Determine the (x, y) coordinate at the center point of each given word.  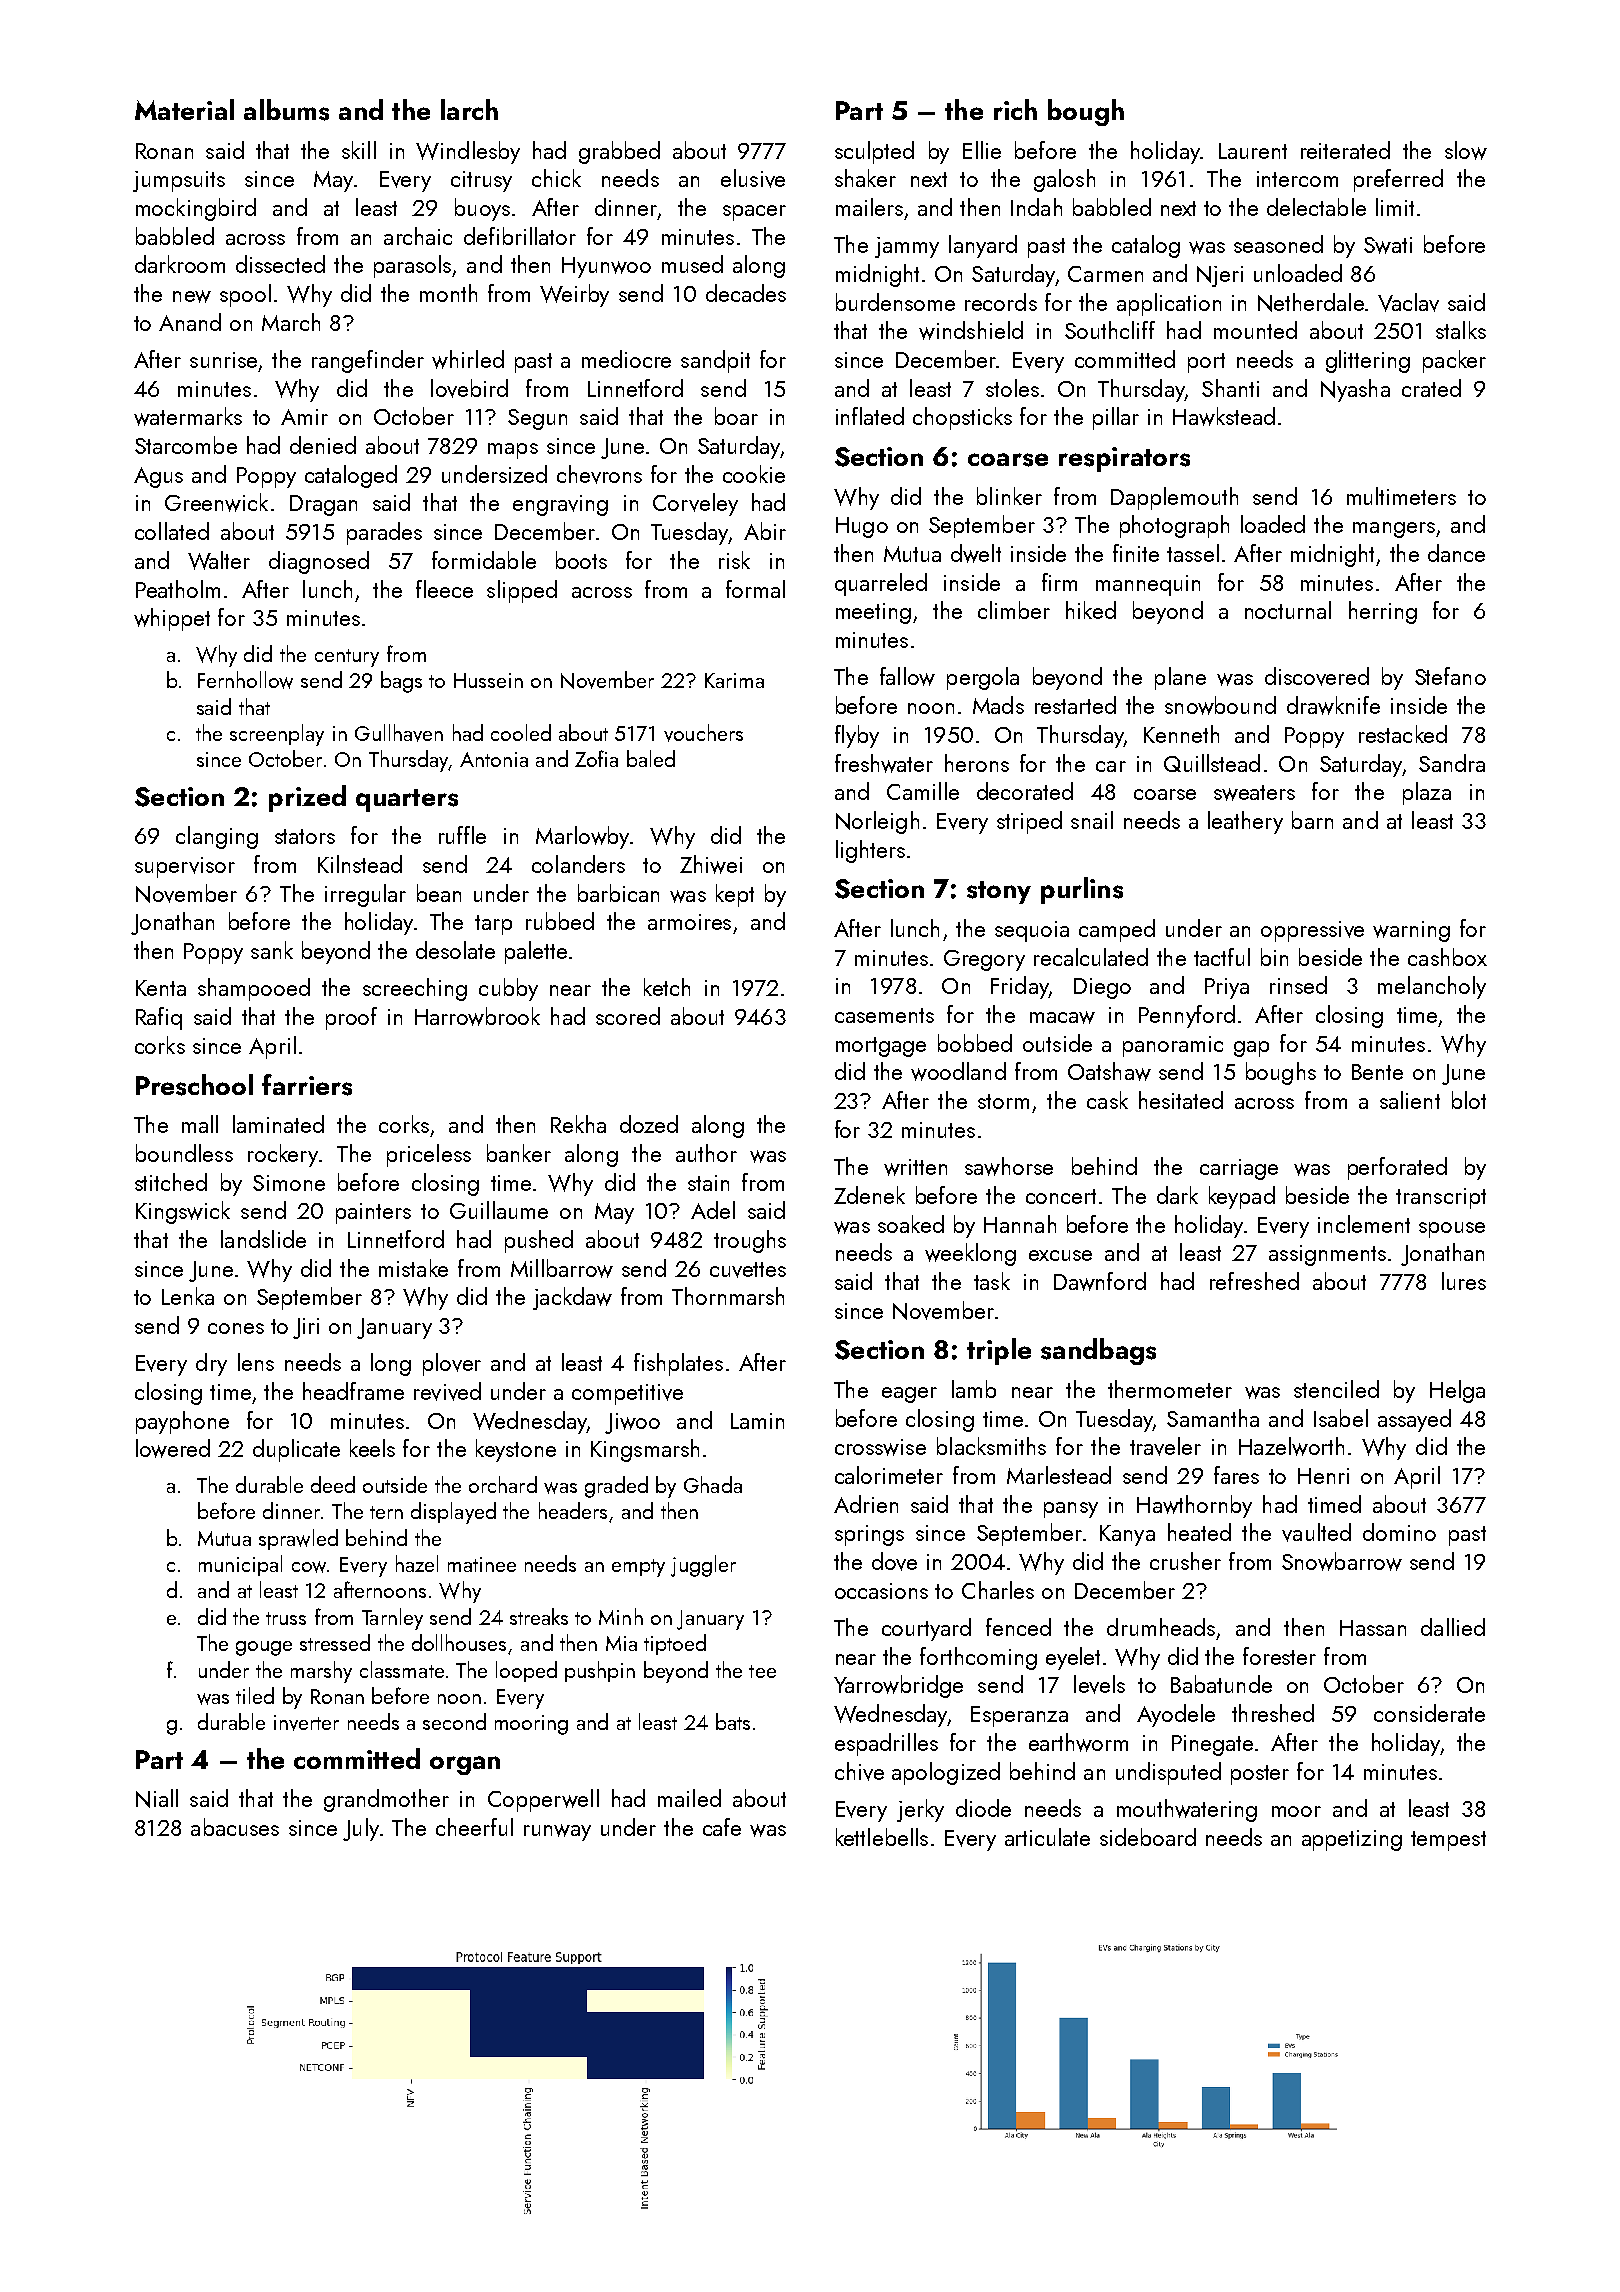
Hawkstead (1224, 416)
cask (1107, 1100)
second (454, 1721)
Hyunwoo (606, 267)
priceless (429, 1155)
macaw (1062, 1017)
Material (184, 109)
